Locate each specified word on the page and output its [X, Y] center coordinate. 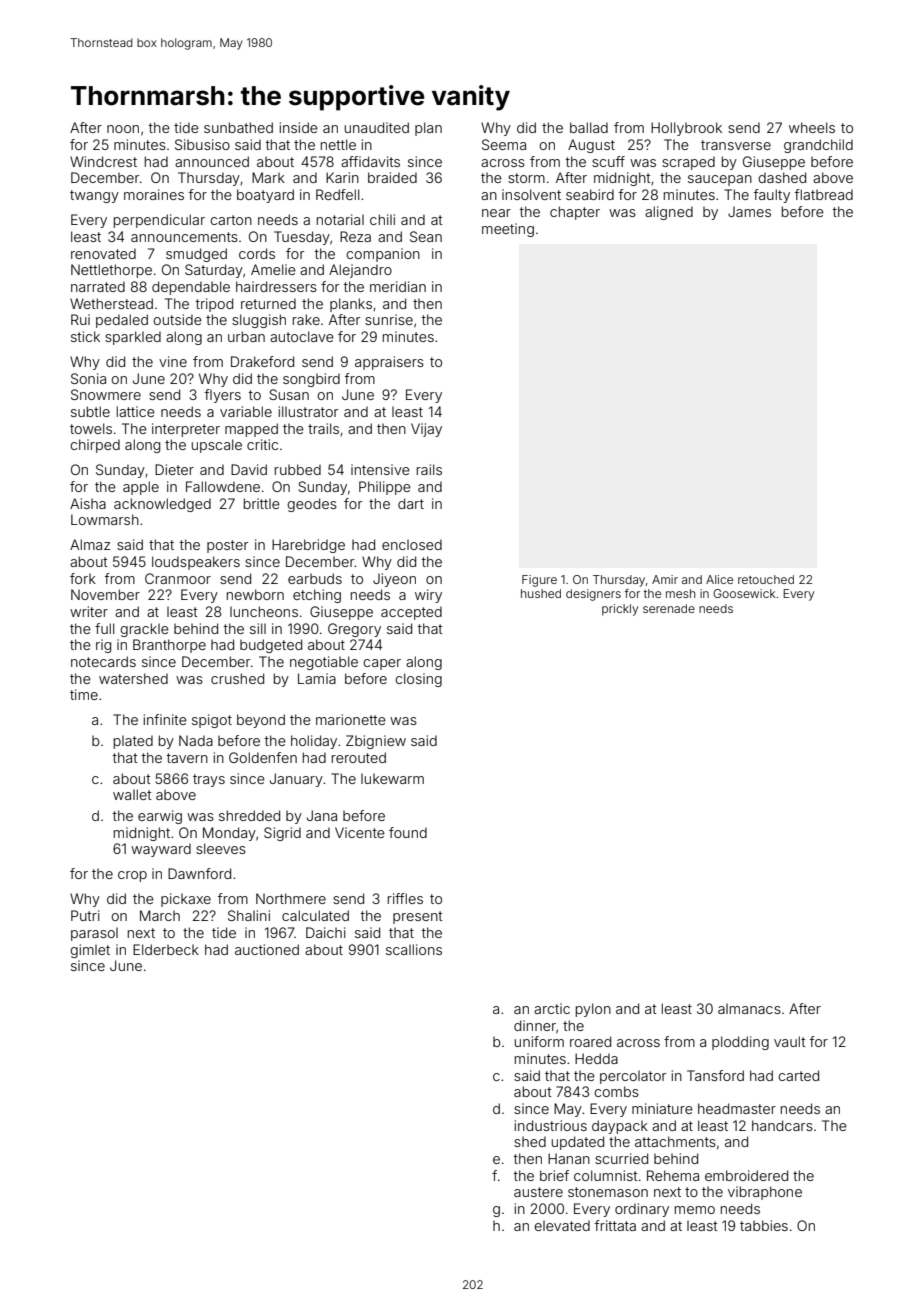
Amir [665, 579]
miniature [662, 1108]
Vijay [426, 430]
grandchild [818, 146]
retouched [766, 579]
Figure [539, 581]
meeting [508, 230]
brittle [262, 503]
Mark [268, 177]
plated [133, 742]
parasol [94, 934]
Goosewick [744, 593]
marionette [351, 719]
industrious [551, 1125]
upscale [217, 446]
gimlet [90, 951]
